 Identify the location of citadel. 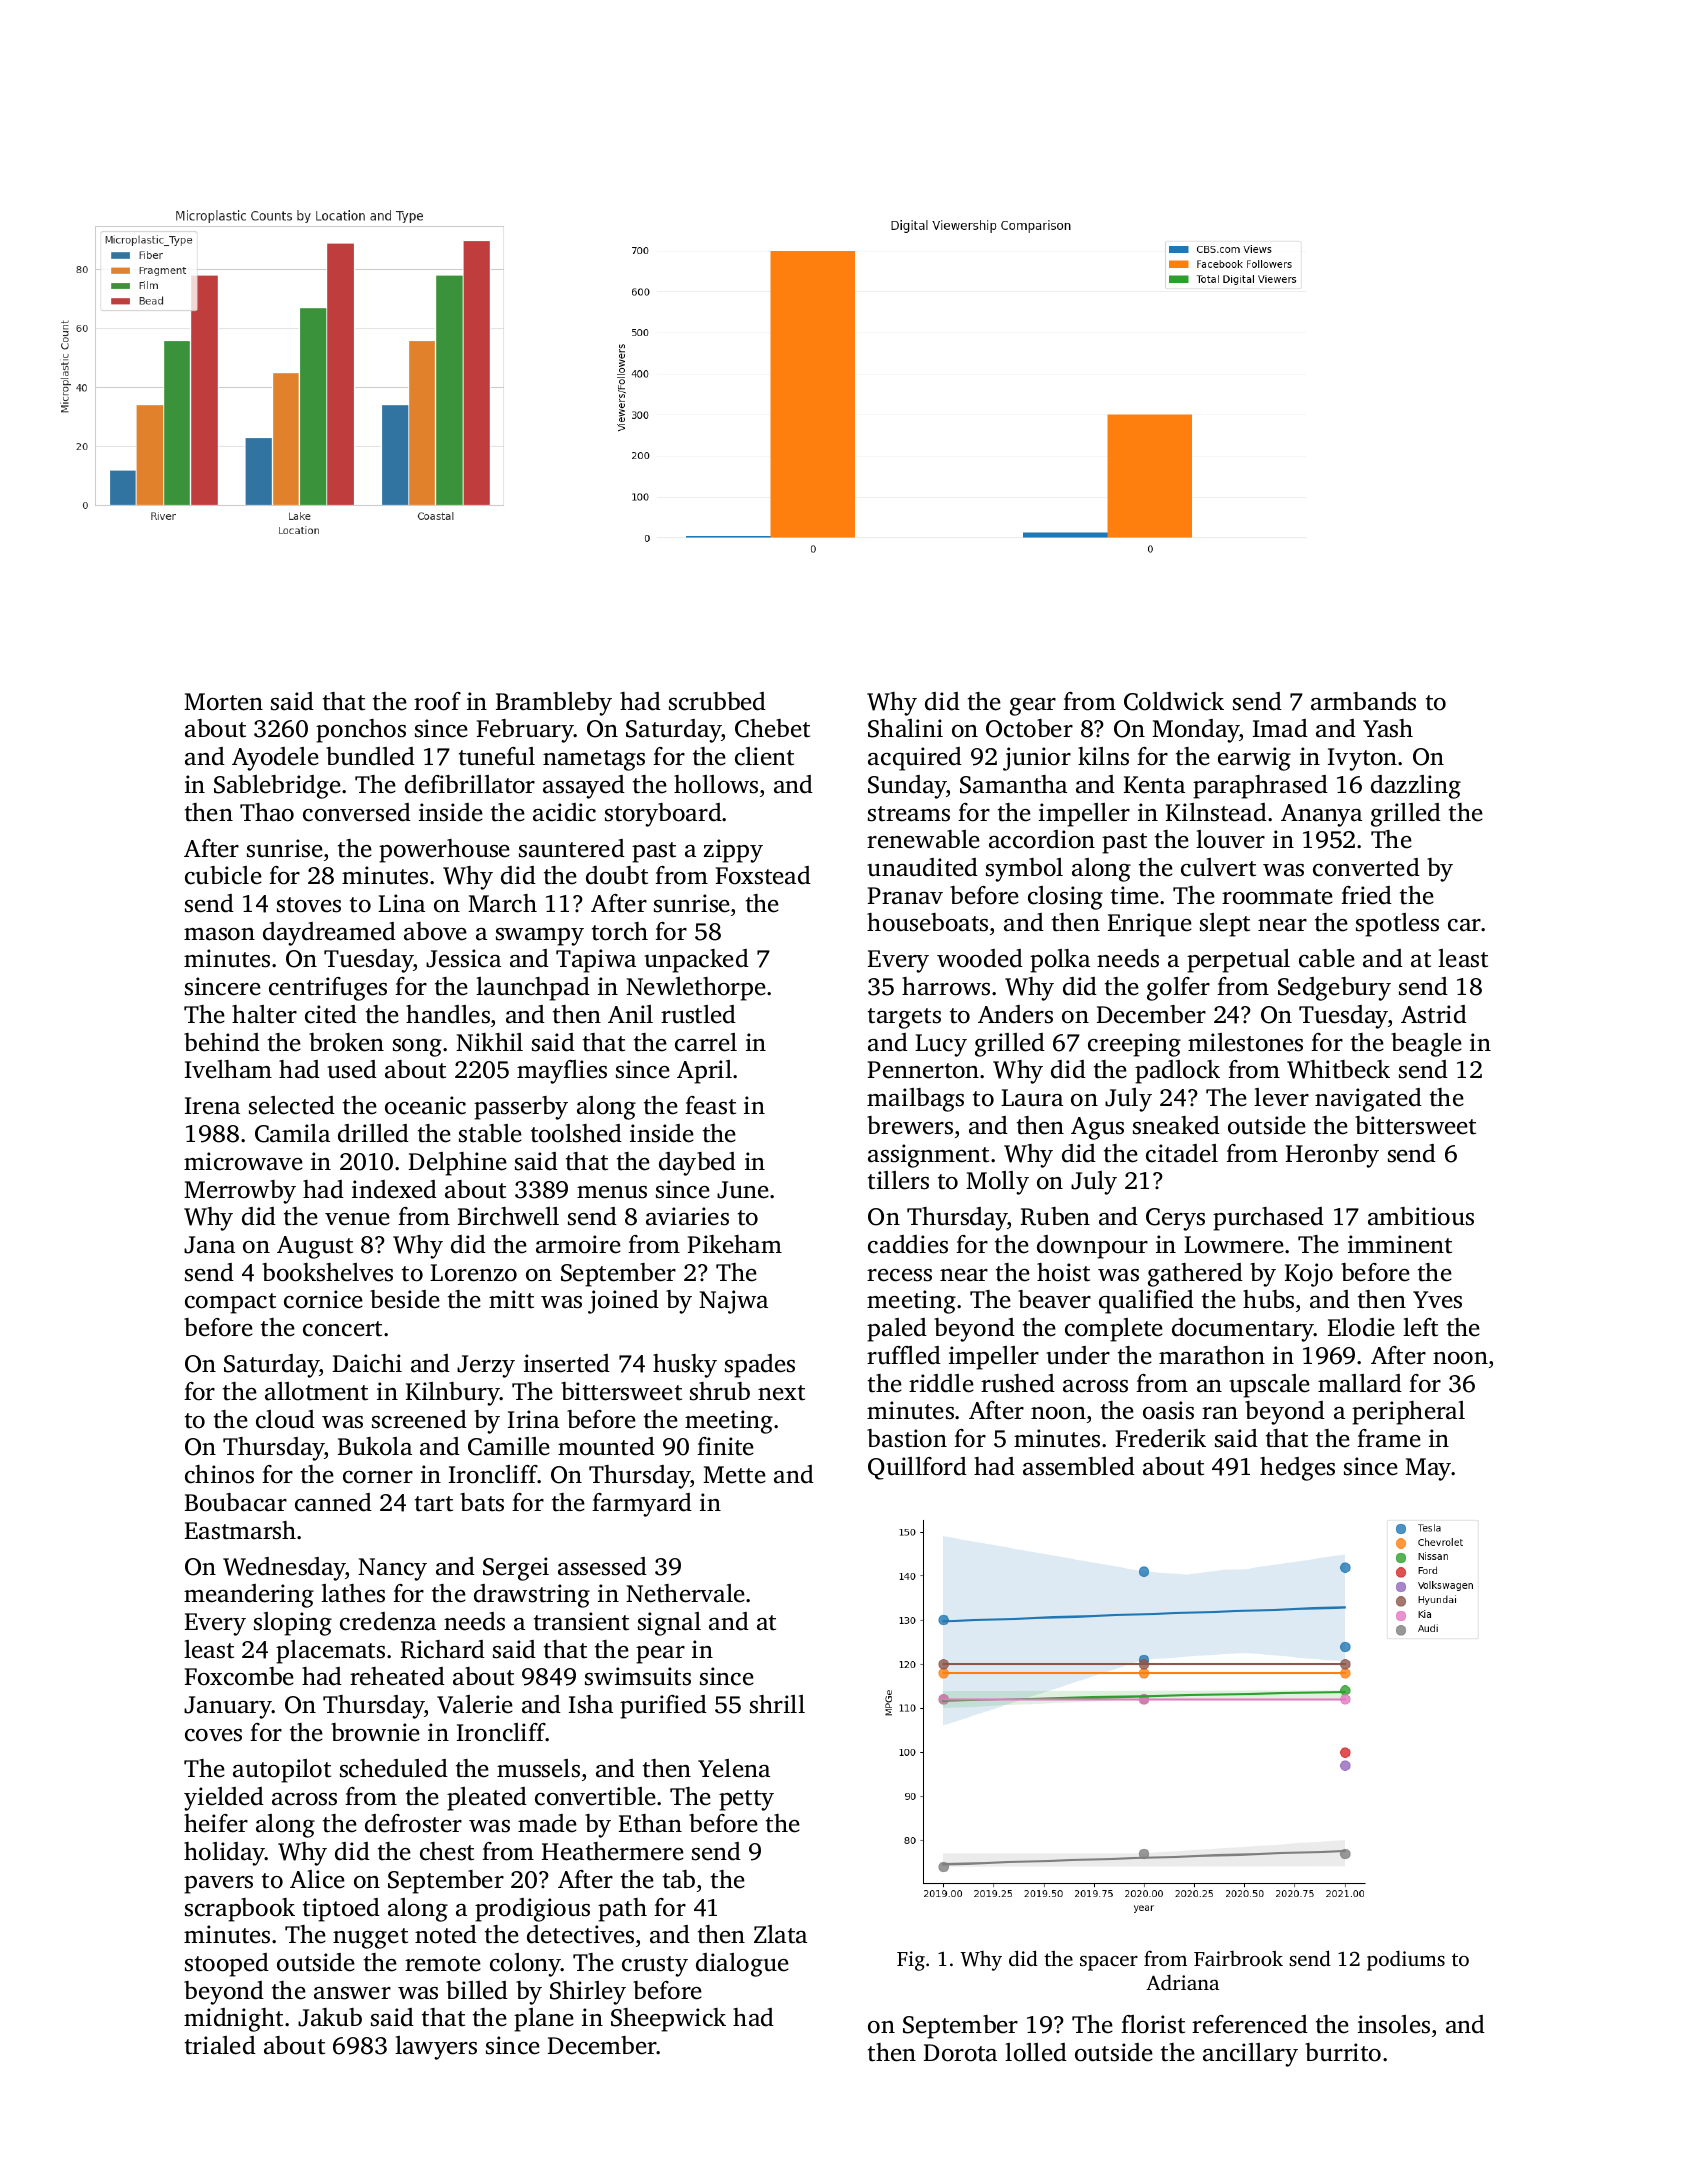
(1182, 1153).
